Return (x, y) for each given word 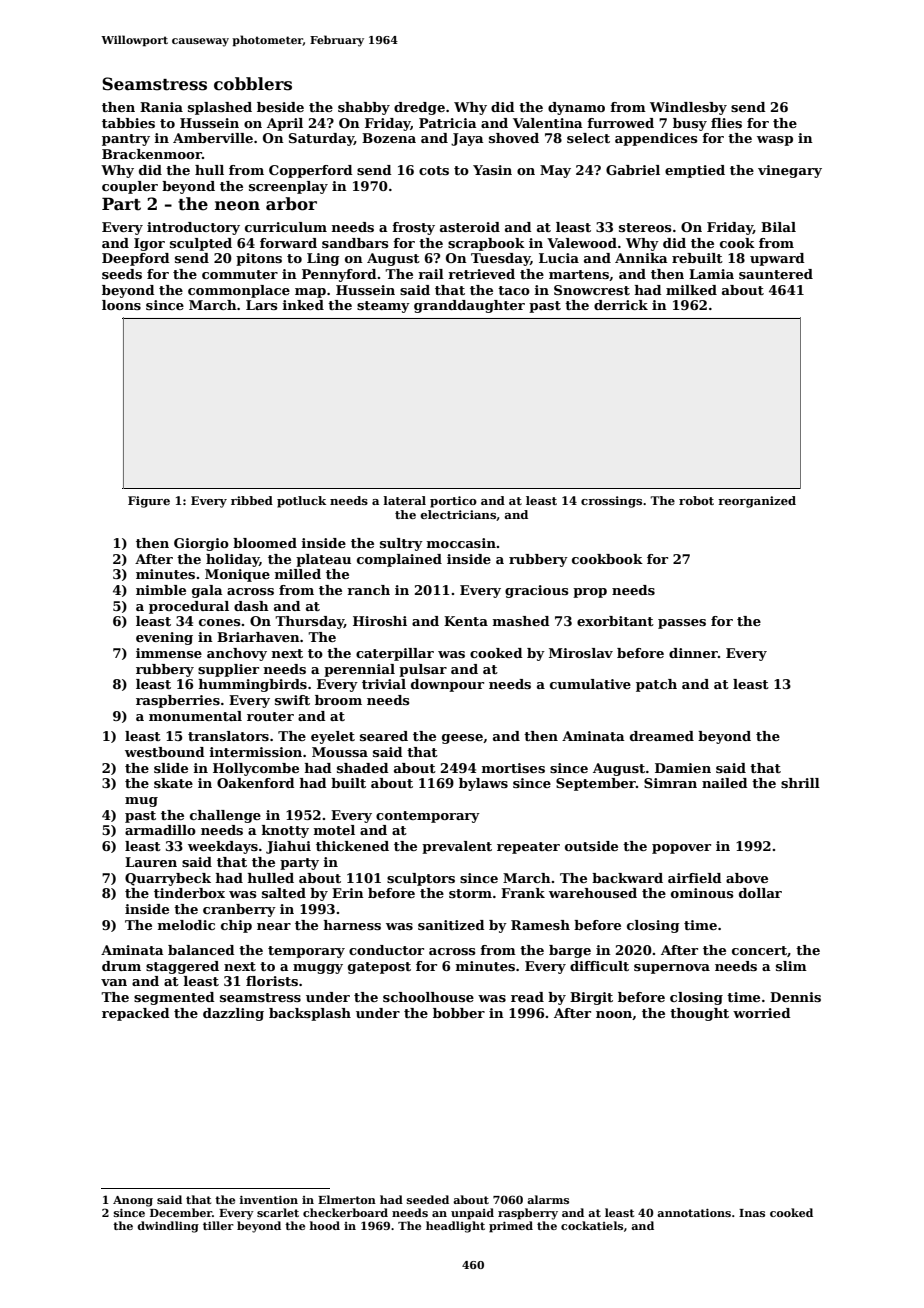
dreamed (662, 736)
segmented (174, 998)
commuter (240, 274)
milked (691, 290)
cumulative (590, 684)
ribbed (252, 500)
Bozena (389, 138)
